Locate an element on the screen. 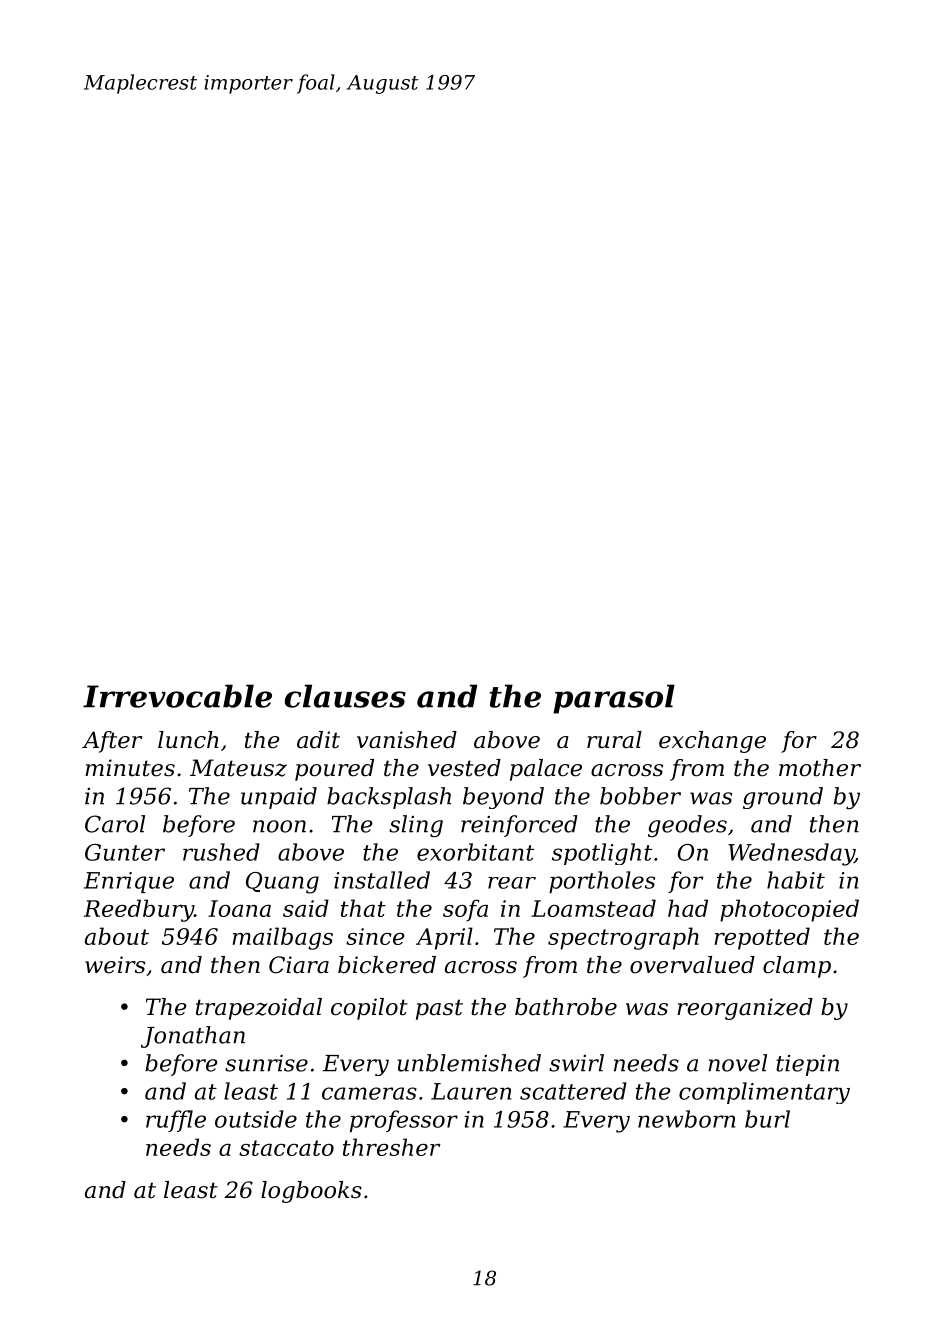 This screenshot has height=1339, width=944. outside is located at coordinates (256, 1119).
